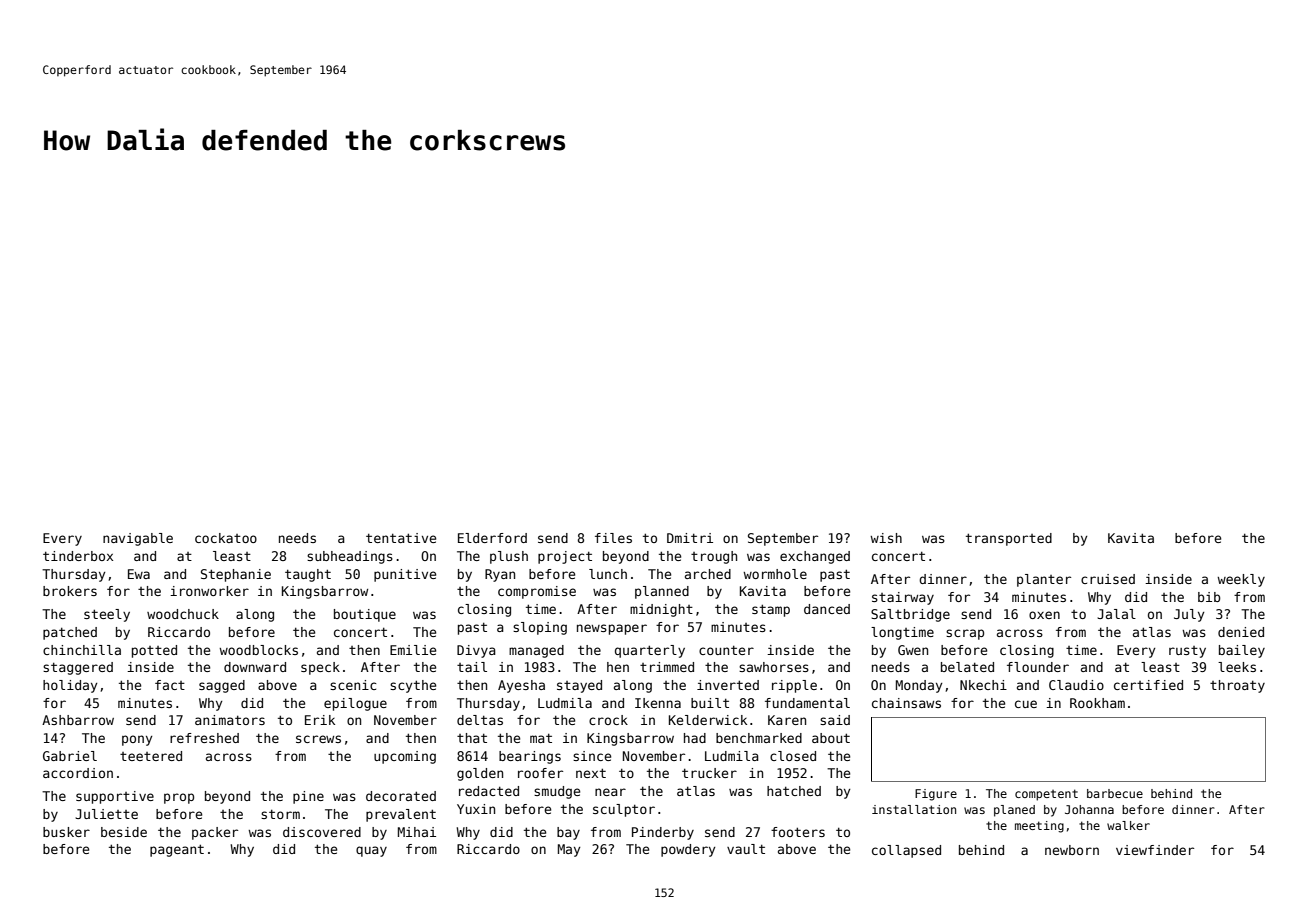 Image resolution: width=1308 pixels, height=924 pixels. What do you see at coordinates (177, 850) in the image?
I see `pageant` at bounding box center [177, 850].
